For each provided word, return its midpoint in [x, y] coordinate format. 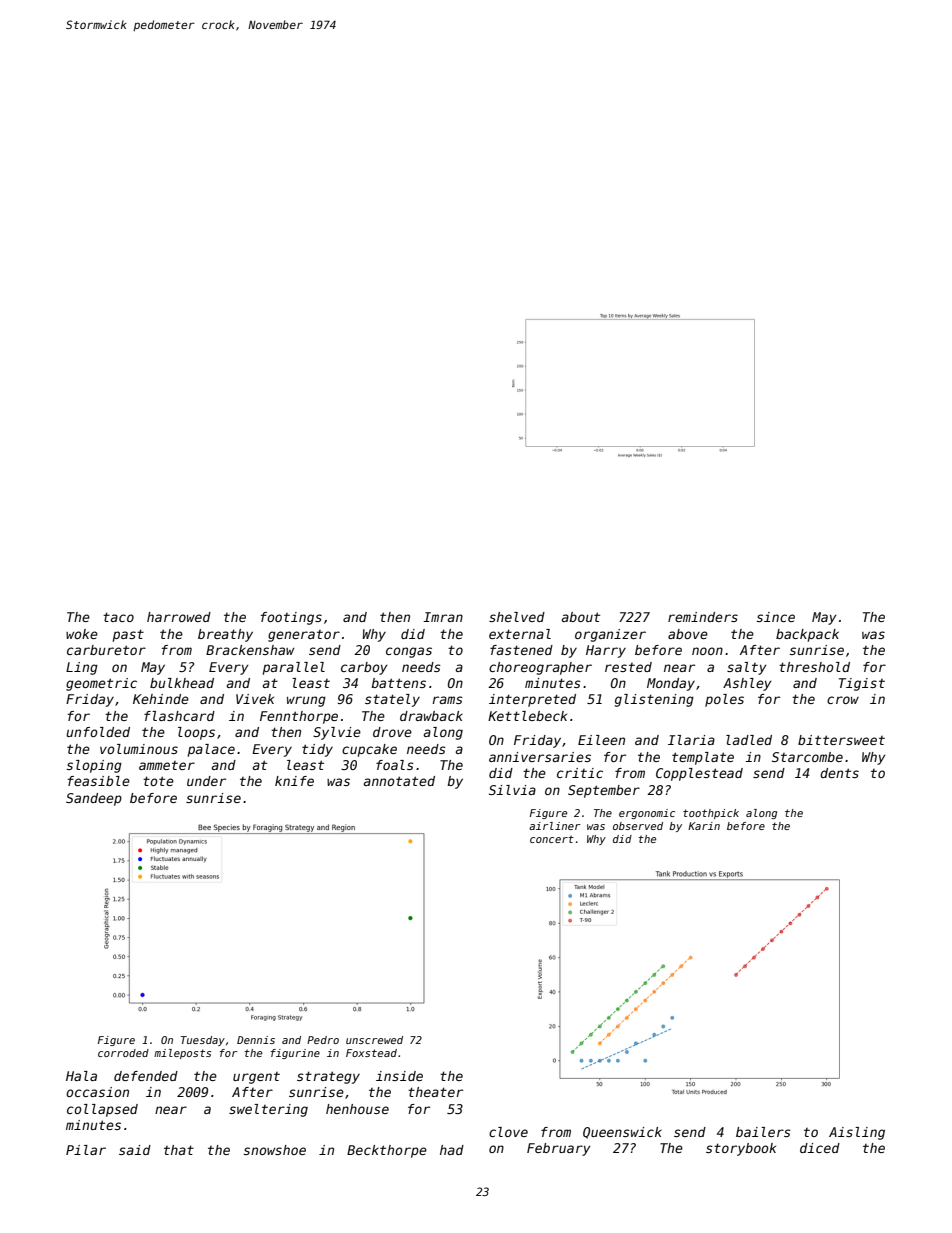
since [776, 617]
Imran [443, 617]
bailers [763, 1132]
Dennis [256, 1040]
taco [118, 617]
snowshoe [275, 1150]
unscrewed [374, 1040]
